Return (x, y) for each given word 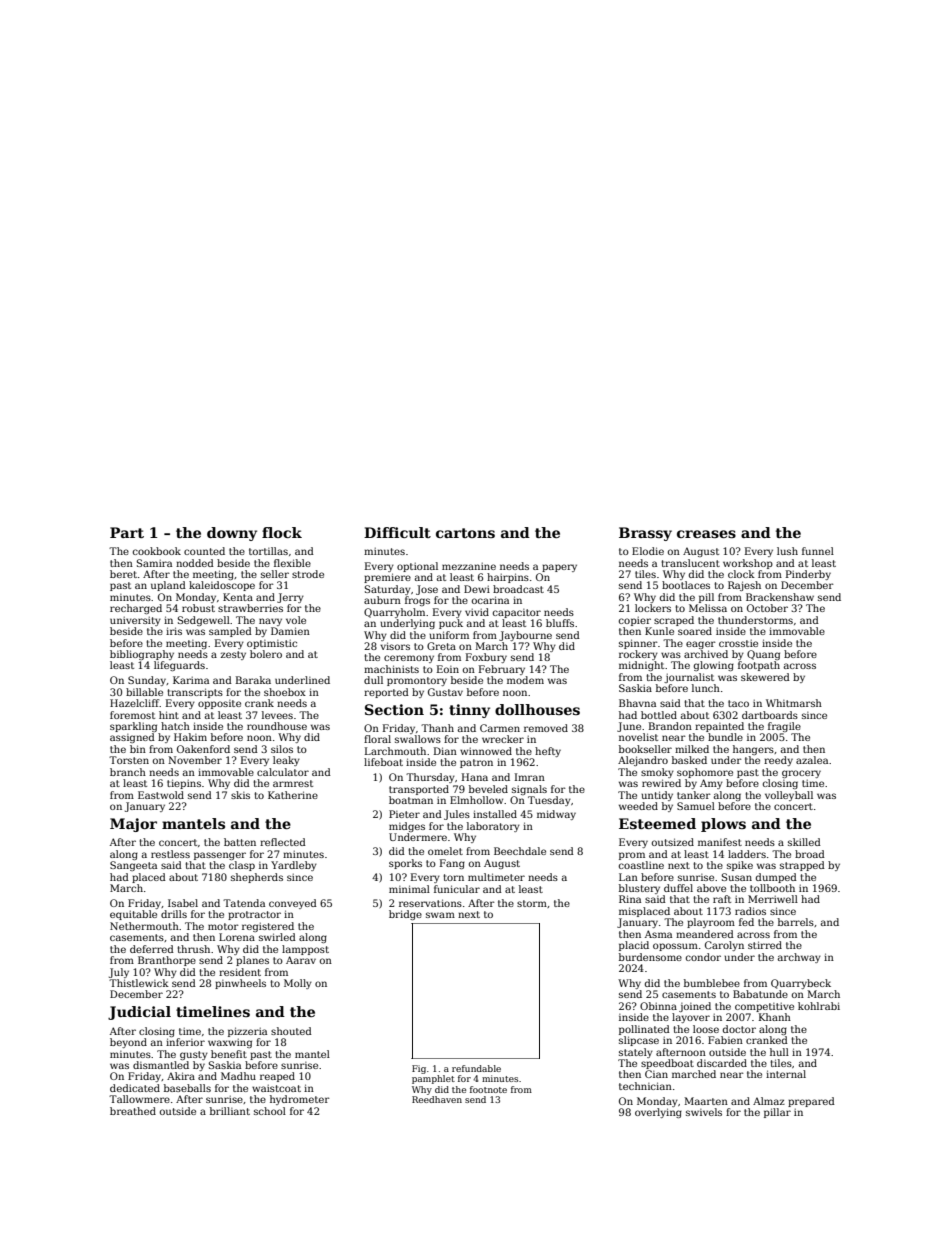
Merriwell (773, 899)
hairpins (508, 578)
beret (123, 574)
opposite (219, 704)
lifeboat (383, 762)
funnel (818, 551)
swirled (277, 937)
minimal (409, 889)
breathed (133, 1111)
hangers (753, 750)
